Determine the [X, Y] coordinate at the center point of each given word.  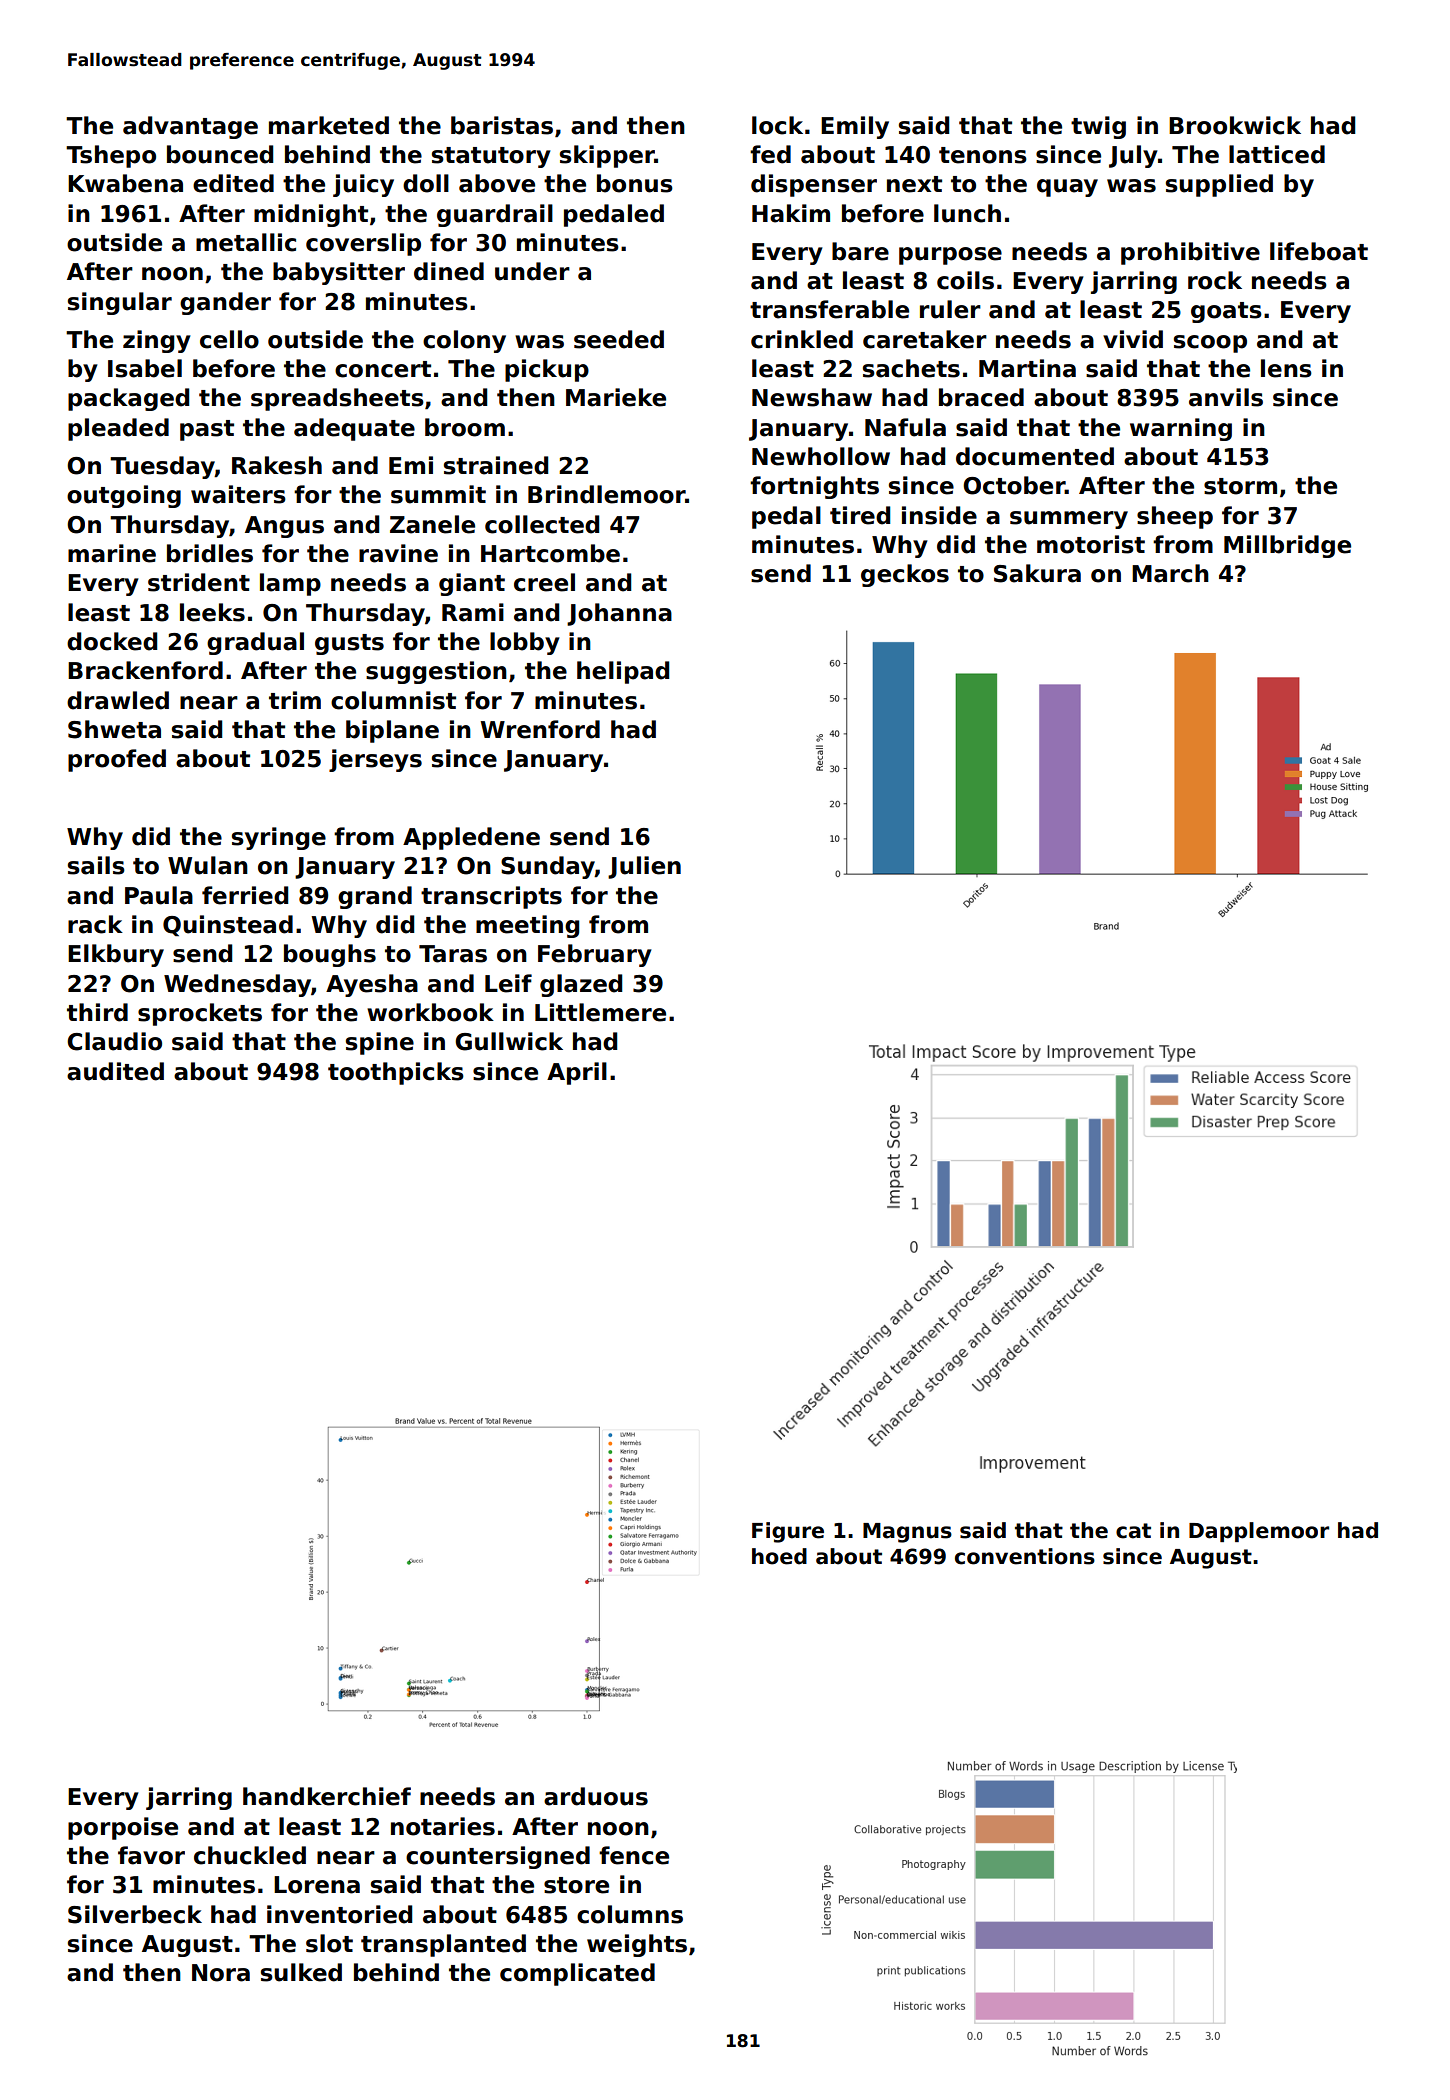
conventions [1025, 1556]
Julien [644, 867]
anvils [1226, 397]
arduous [596, 1796]
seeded [619, 339]
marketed [329, 125]
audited [115, 1071]
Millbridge [1287, 546]
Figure [788, 1532]
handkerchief [327, 1796]
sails [96, 865]
